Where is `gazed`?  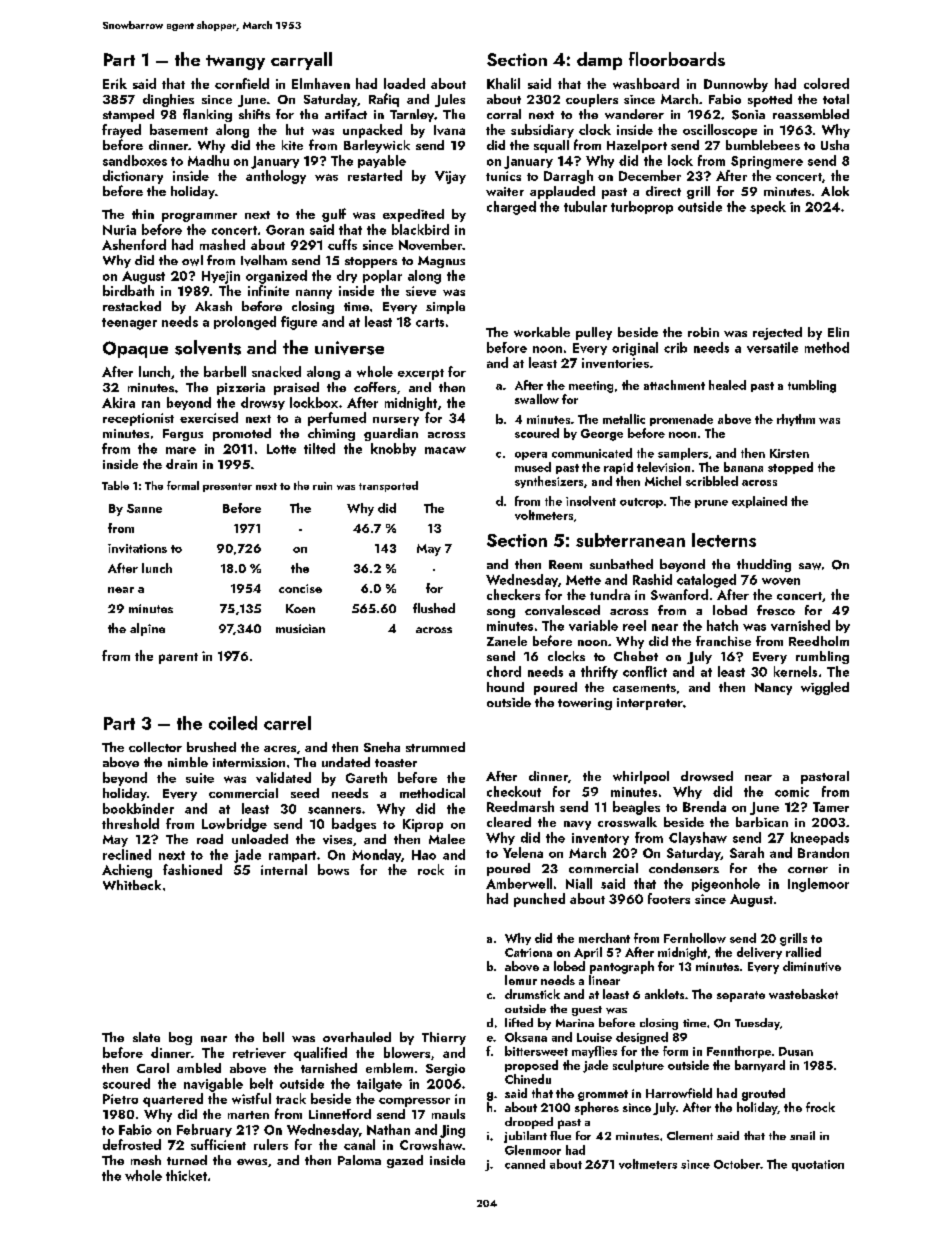
gazed is located at coordinates (405, 1161).
